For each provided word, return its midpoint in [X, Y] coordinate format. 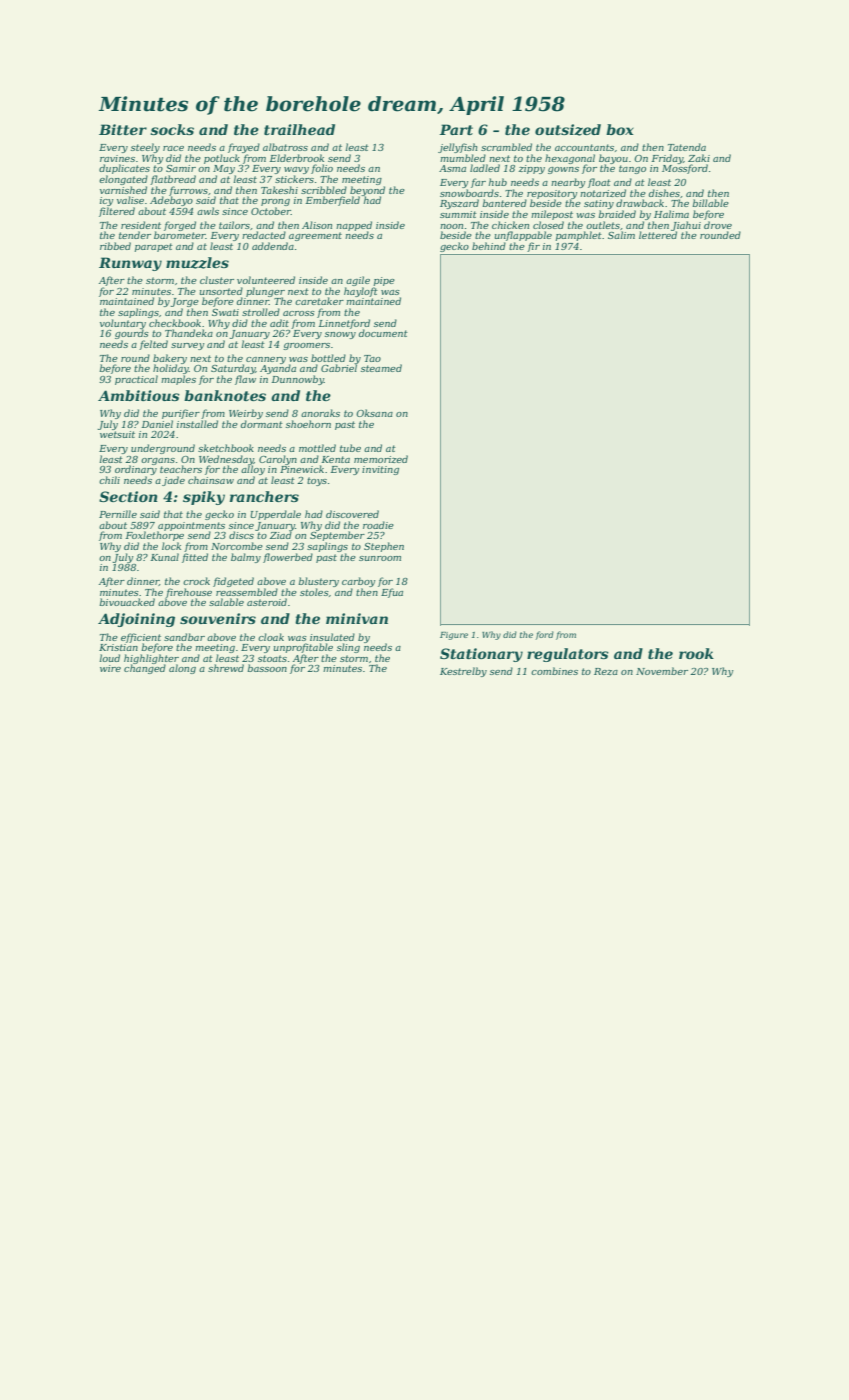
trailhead [299, 129]
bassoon [267, 668]
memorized [381, 459]
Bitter [123, 129]
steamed [381, 368]
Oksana [374, 413]
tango [632, 169]
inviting [380, 470]
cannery [266, 360]
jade [173, 481]
